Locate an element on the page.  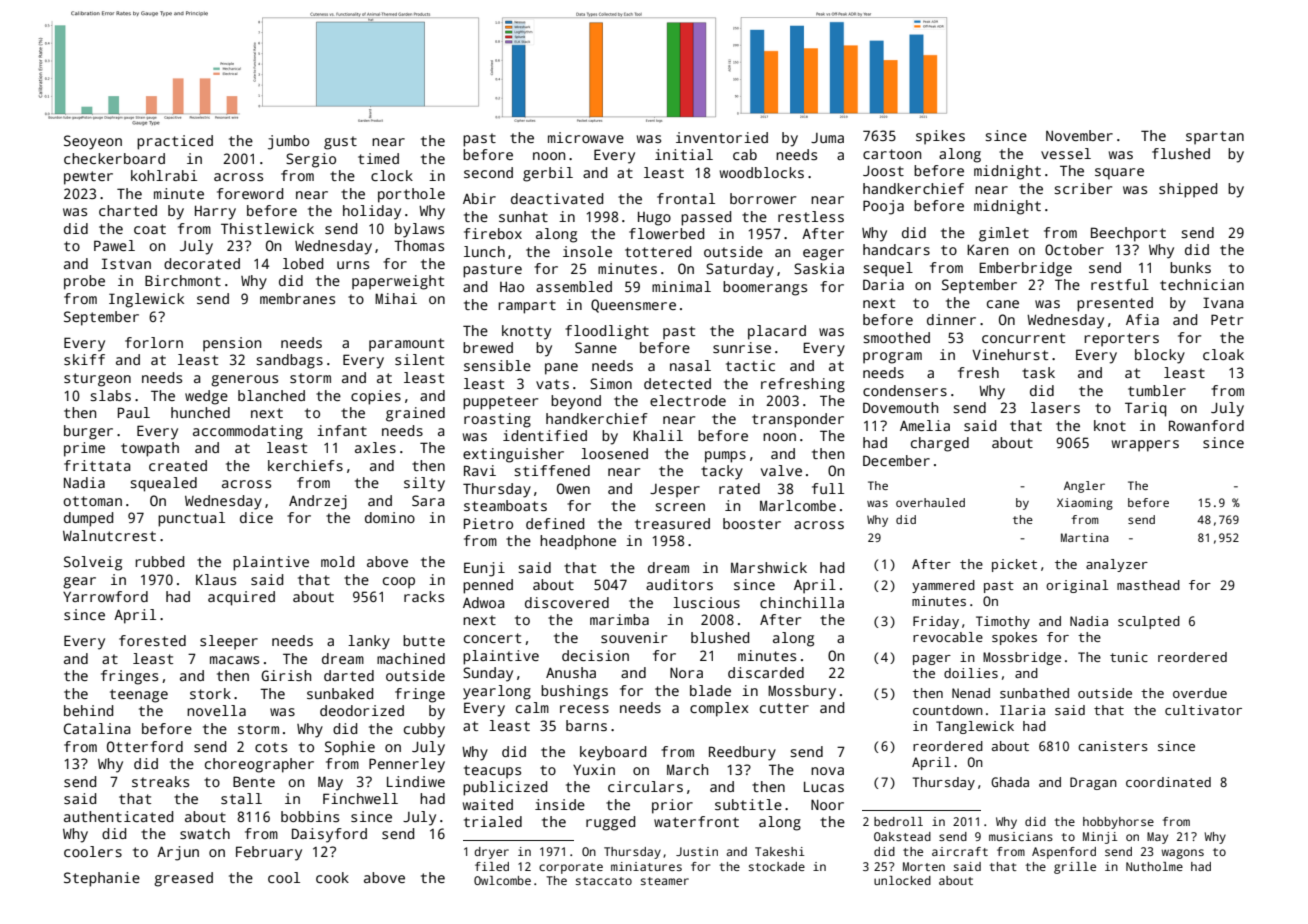
Morten is located at coordinates (924, 866).
